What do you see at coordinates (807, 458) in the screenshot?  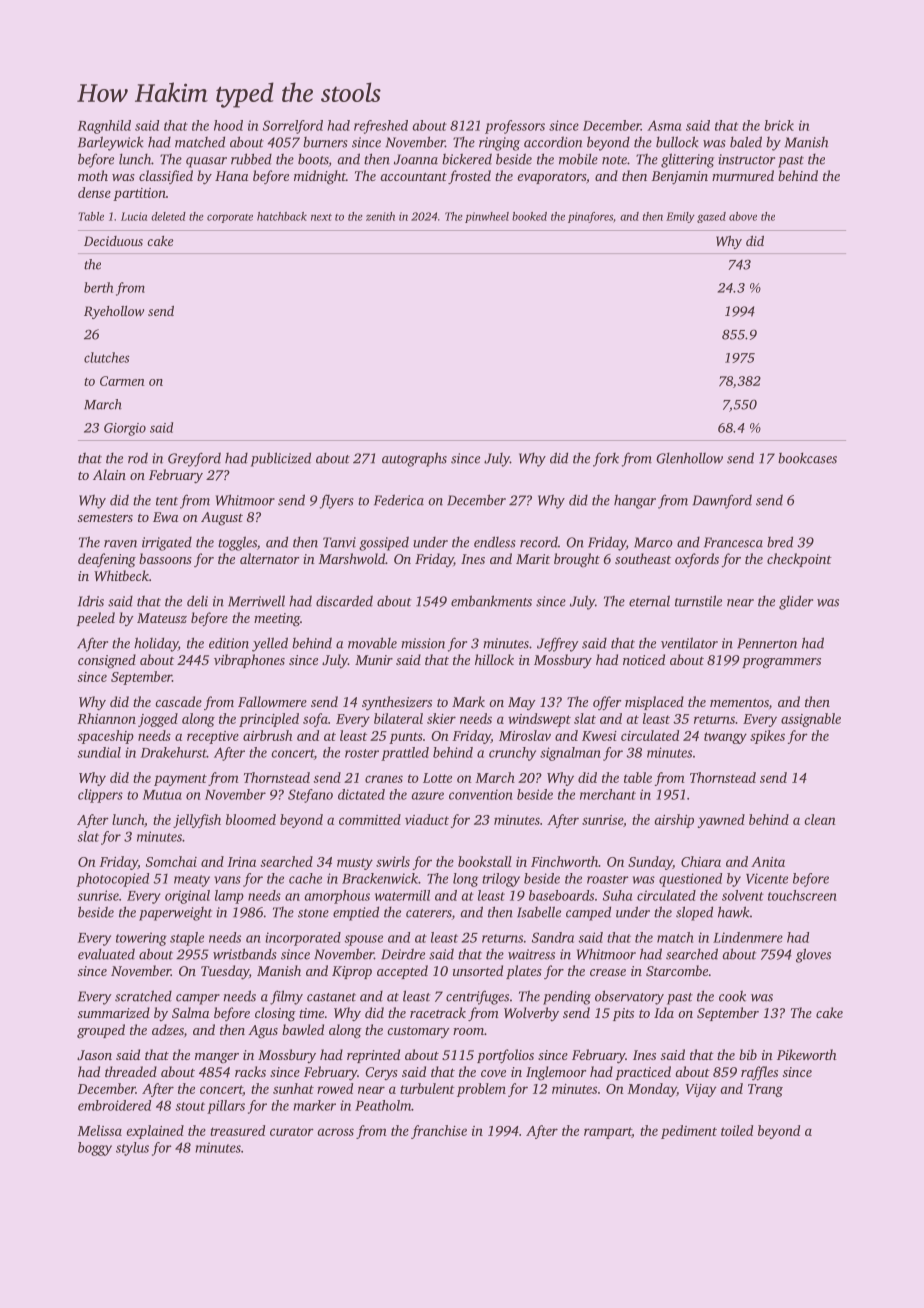 I see `bookcases` at bounding box center [807, 458].
